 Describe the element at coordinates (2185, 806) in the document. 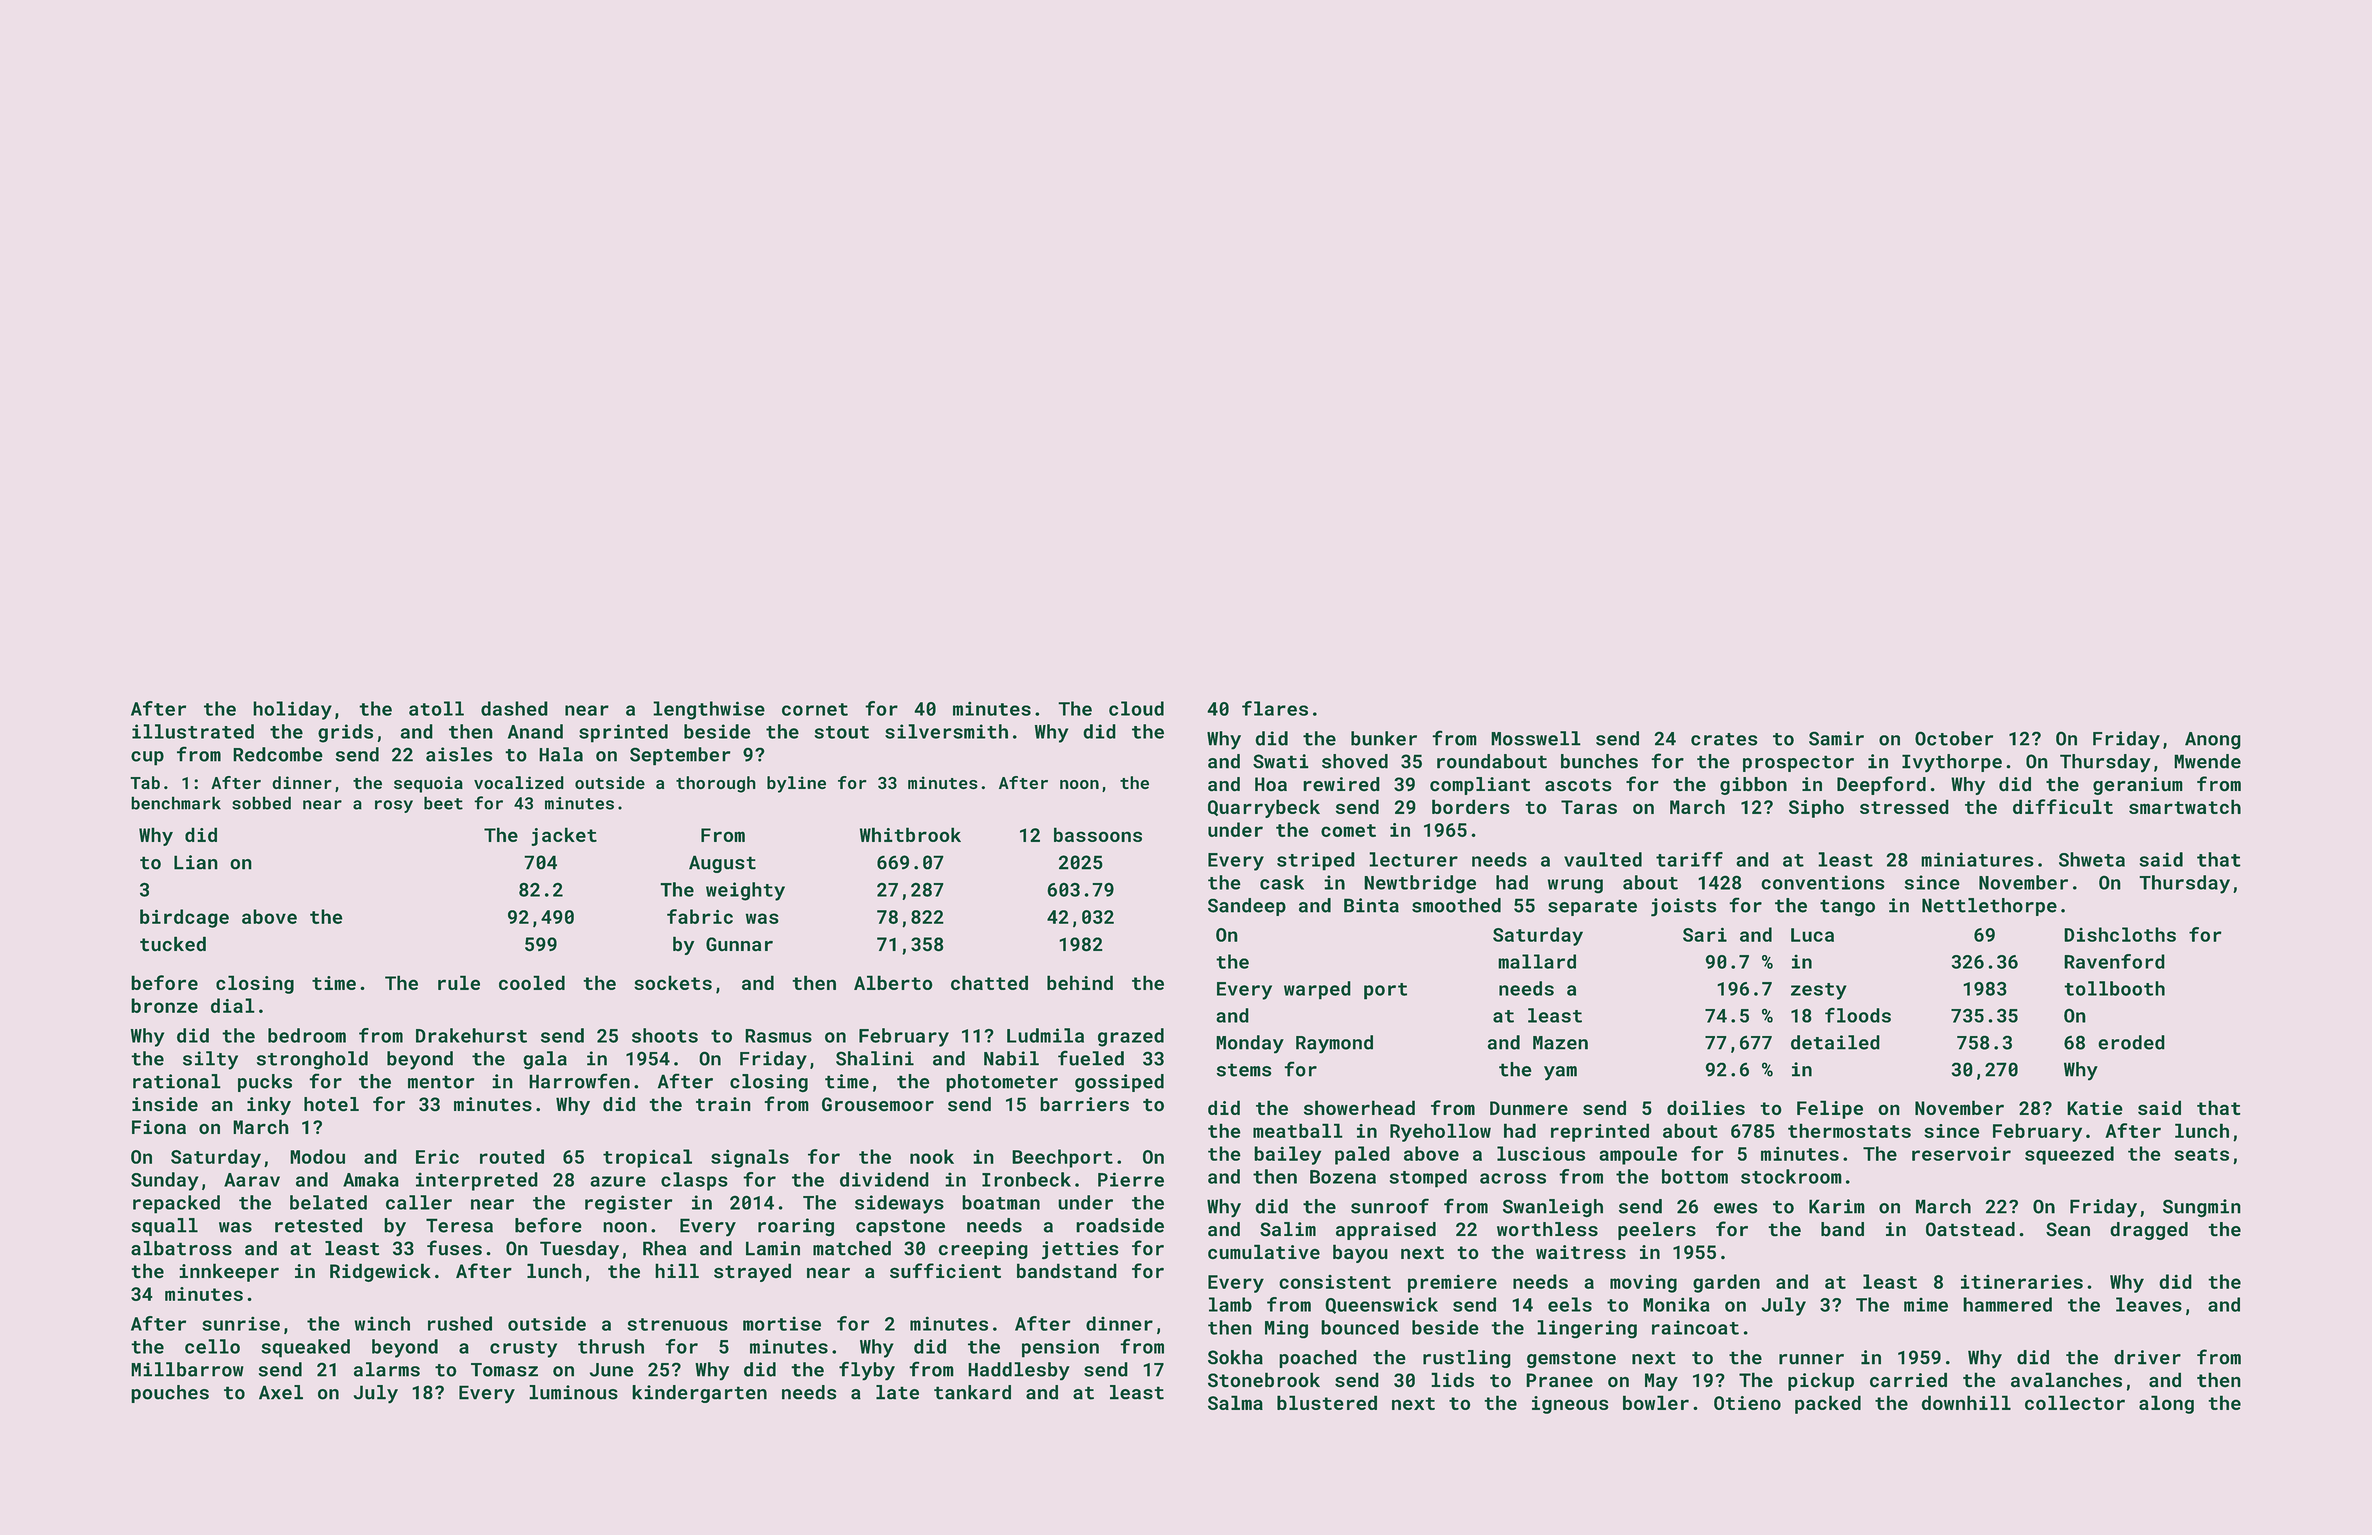

I see `smartwatch` at that location.
